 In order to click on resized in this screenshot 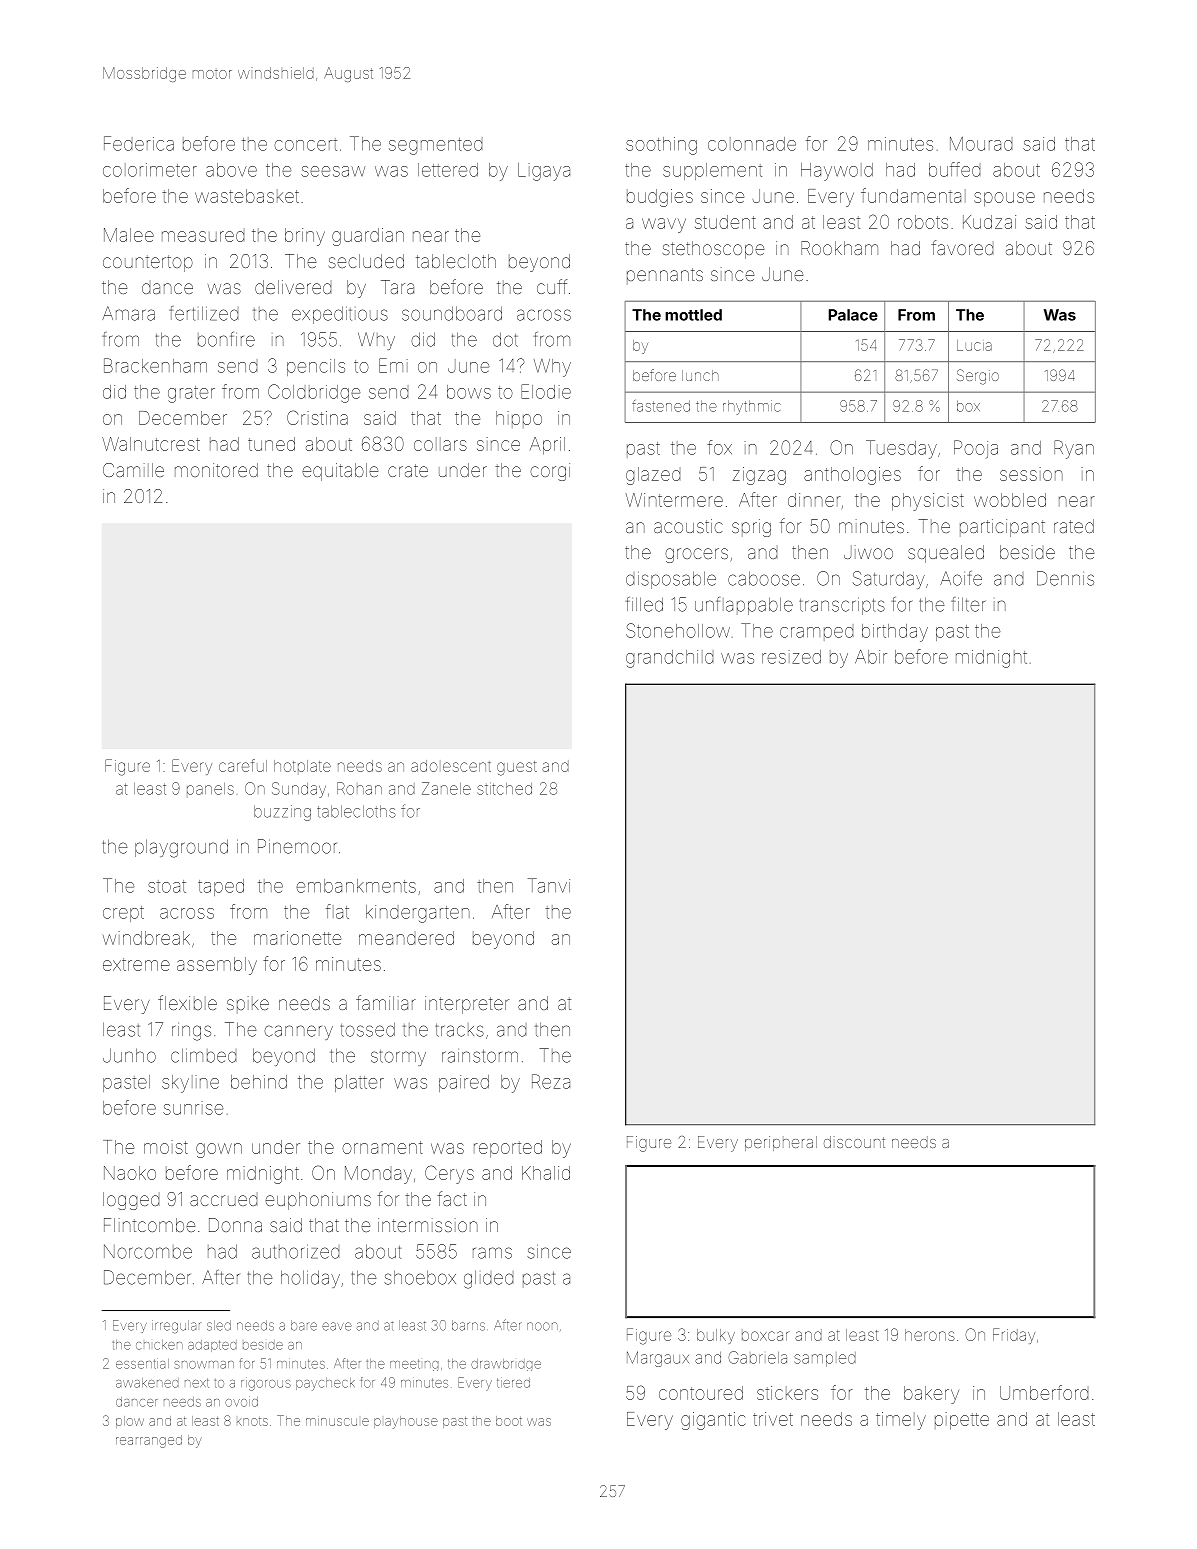, I will do `click(791, 657)`.
